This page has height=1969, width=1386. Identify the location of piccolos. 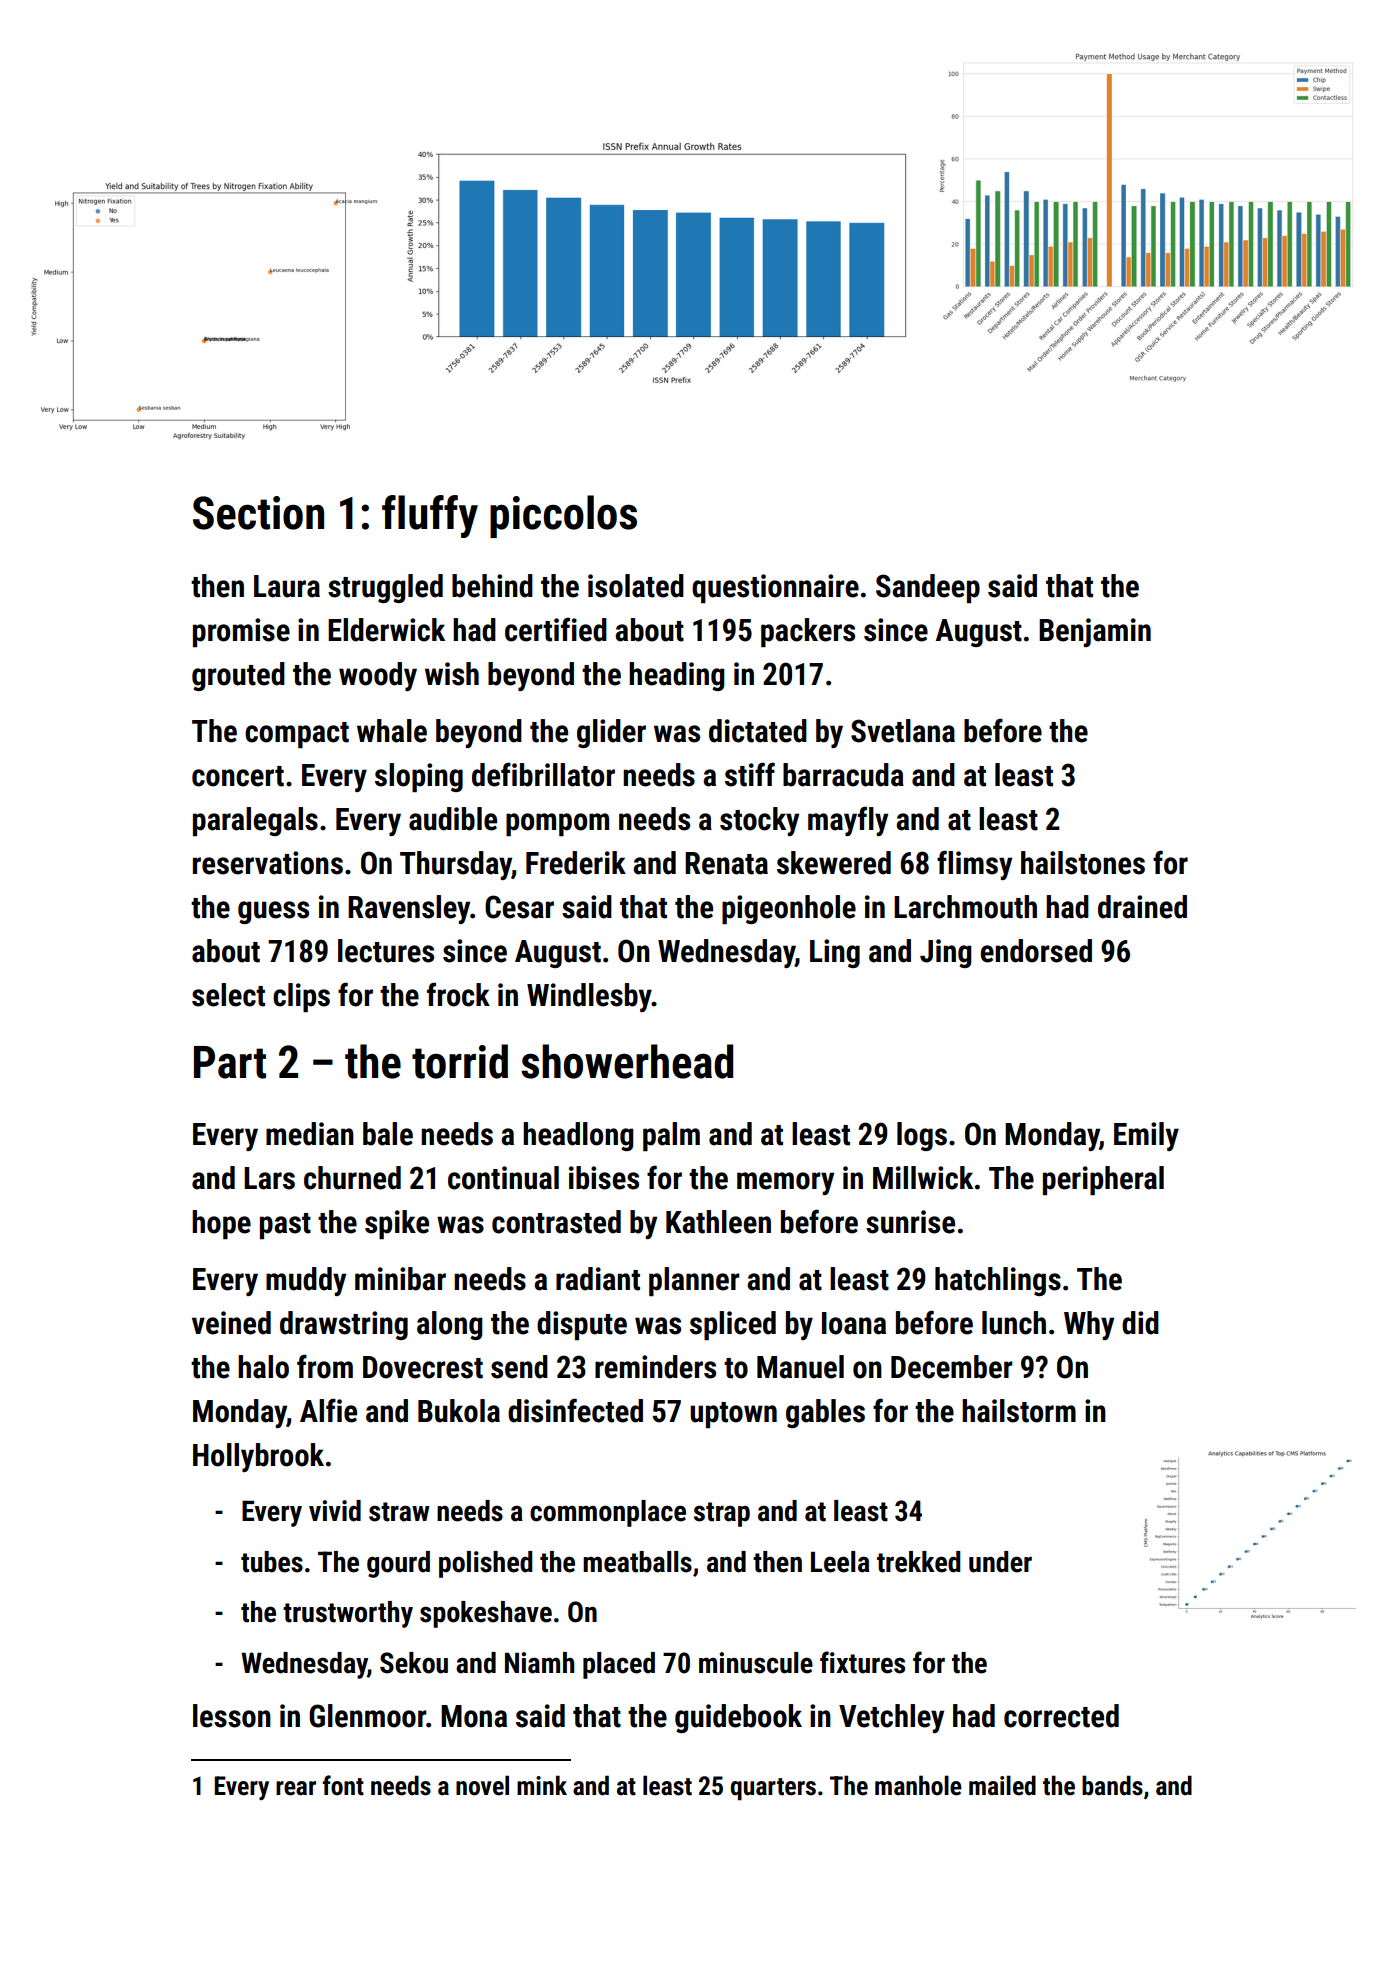
(563, 516).
